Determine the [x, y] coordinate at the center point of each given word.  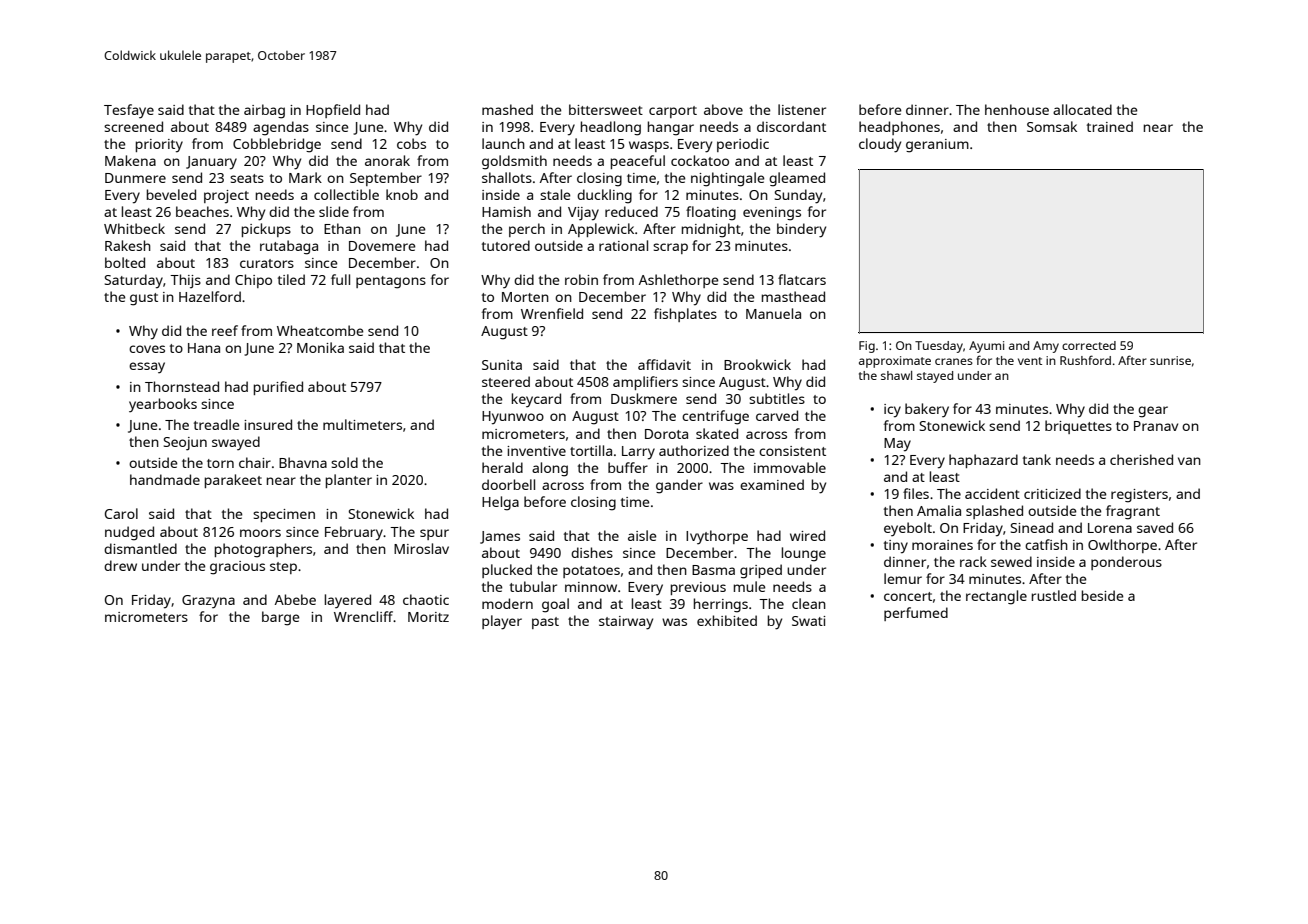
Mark [305, 177]
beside [1103, 595]
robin [581, 279]
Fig [867, 347]
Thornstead [182, 386]
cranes [954, 361]
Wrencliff [364, 616]
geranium [937, 146]
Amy [1046, 347]
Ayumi [986, 347]
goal [555, 605]
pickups [266, 230]
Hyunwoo [513, 418]
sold [344, 462]
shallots [507, 177]
